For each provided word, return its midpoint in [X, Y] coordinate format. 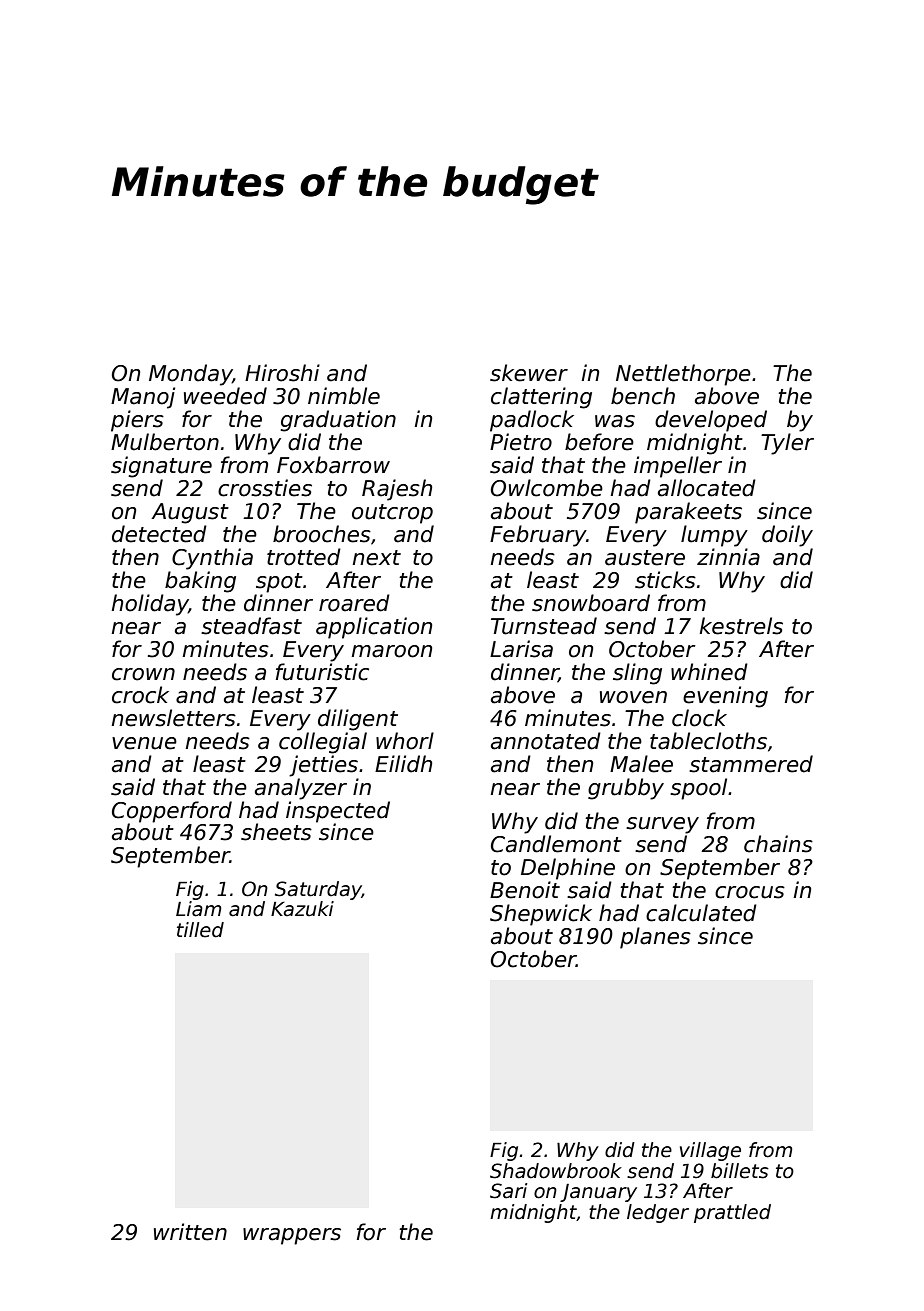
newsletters [173, 718]
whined [709, 672]
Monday [190, 375]
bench [643, 396]
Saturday [318, 890]
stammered [751, 764]
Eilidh [403, 764]
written [190, 1232]
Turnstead [544, 626]
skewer [529, 373]
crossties [265, 488]
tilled [200, 930]
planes [655, 938]
